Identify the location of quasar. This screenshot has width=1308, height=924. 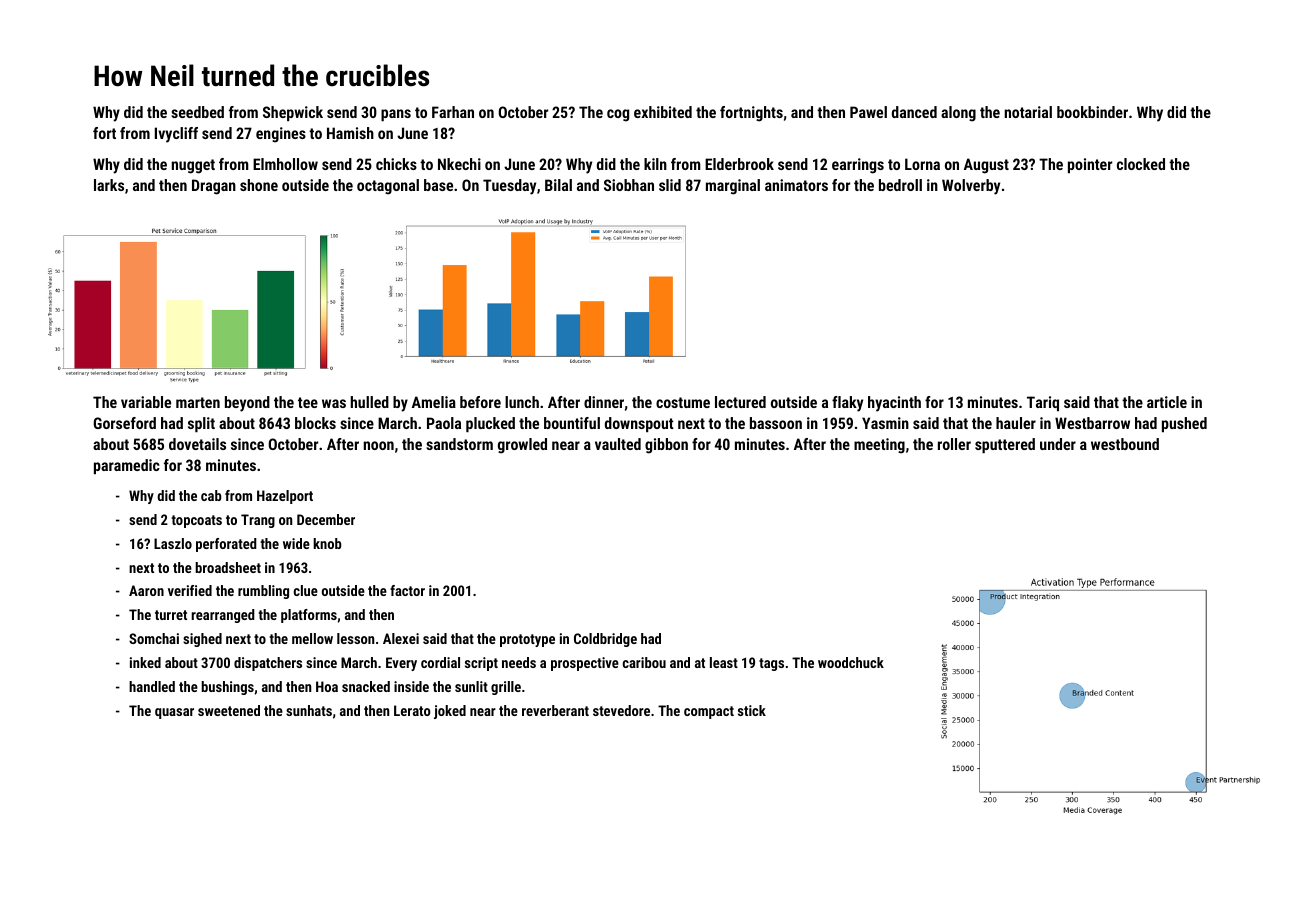
(174, 713).
